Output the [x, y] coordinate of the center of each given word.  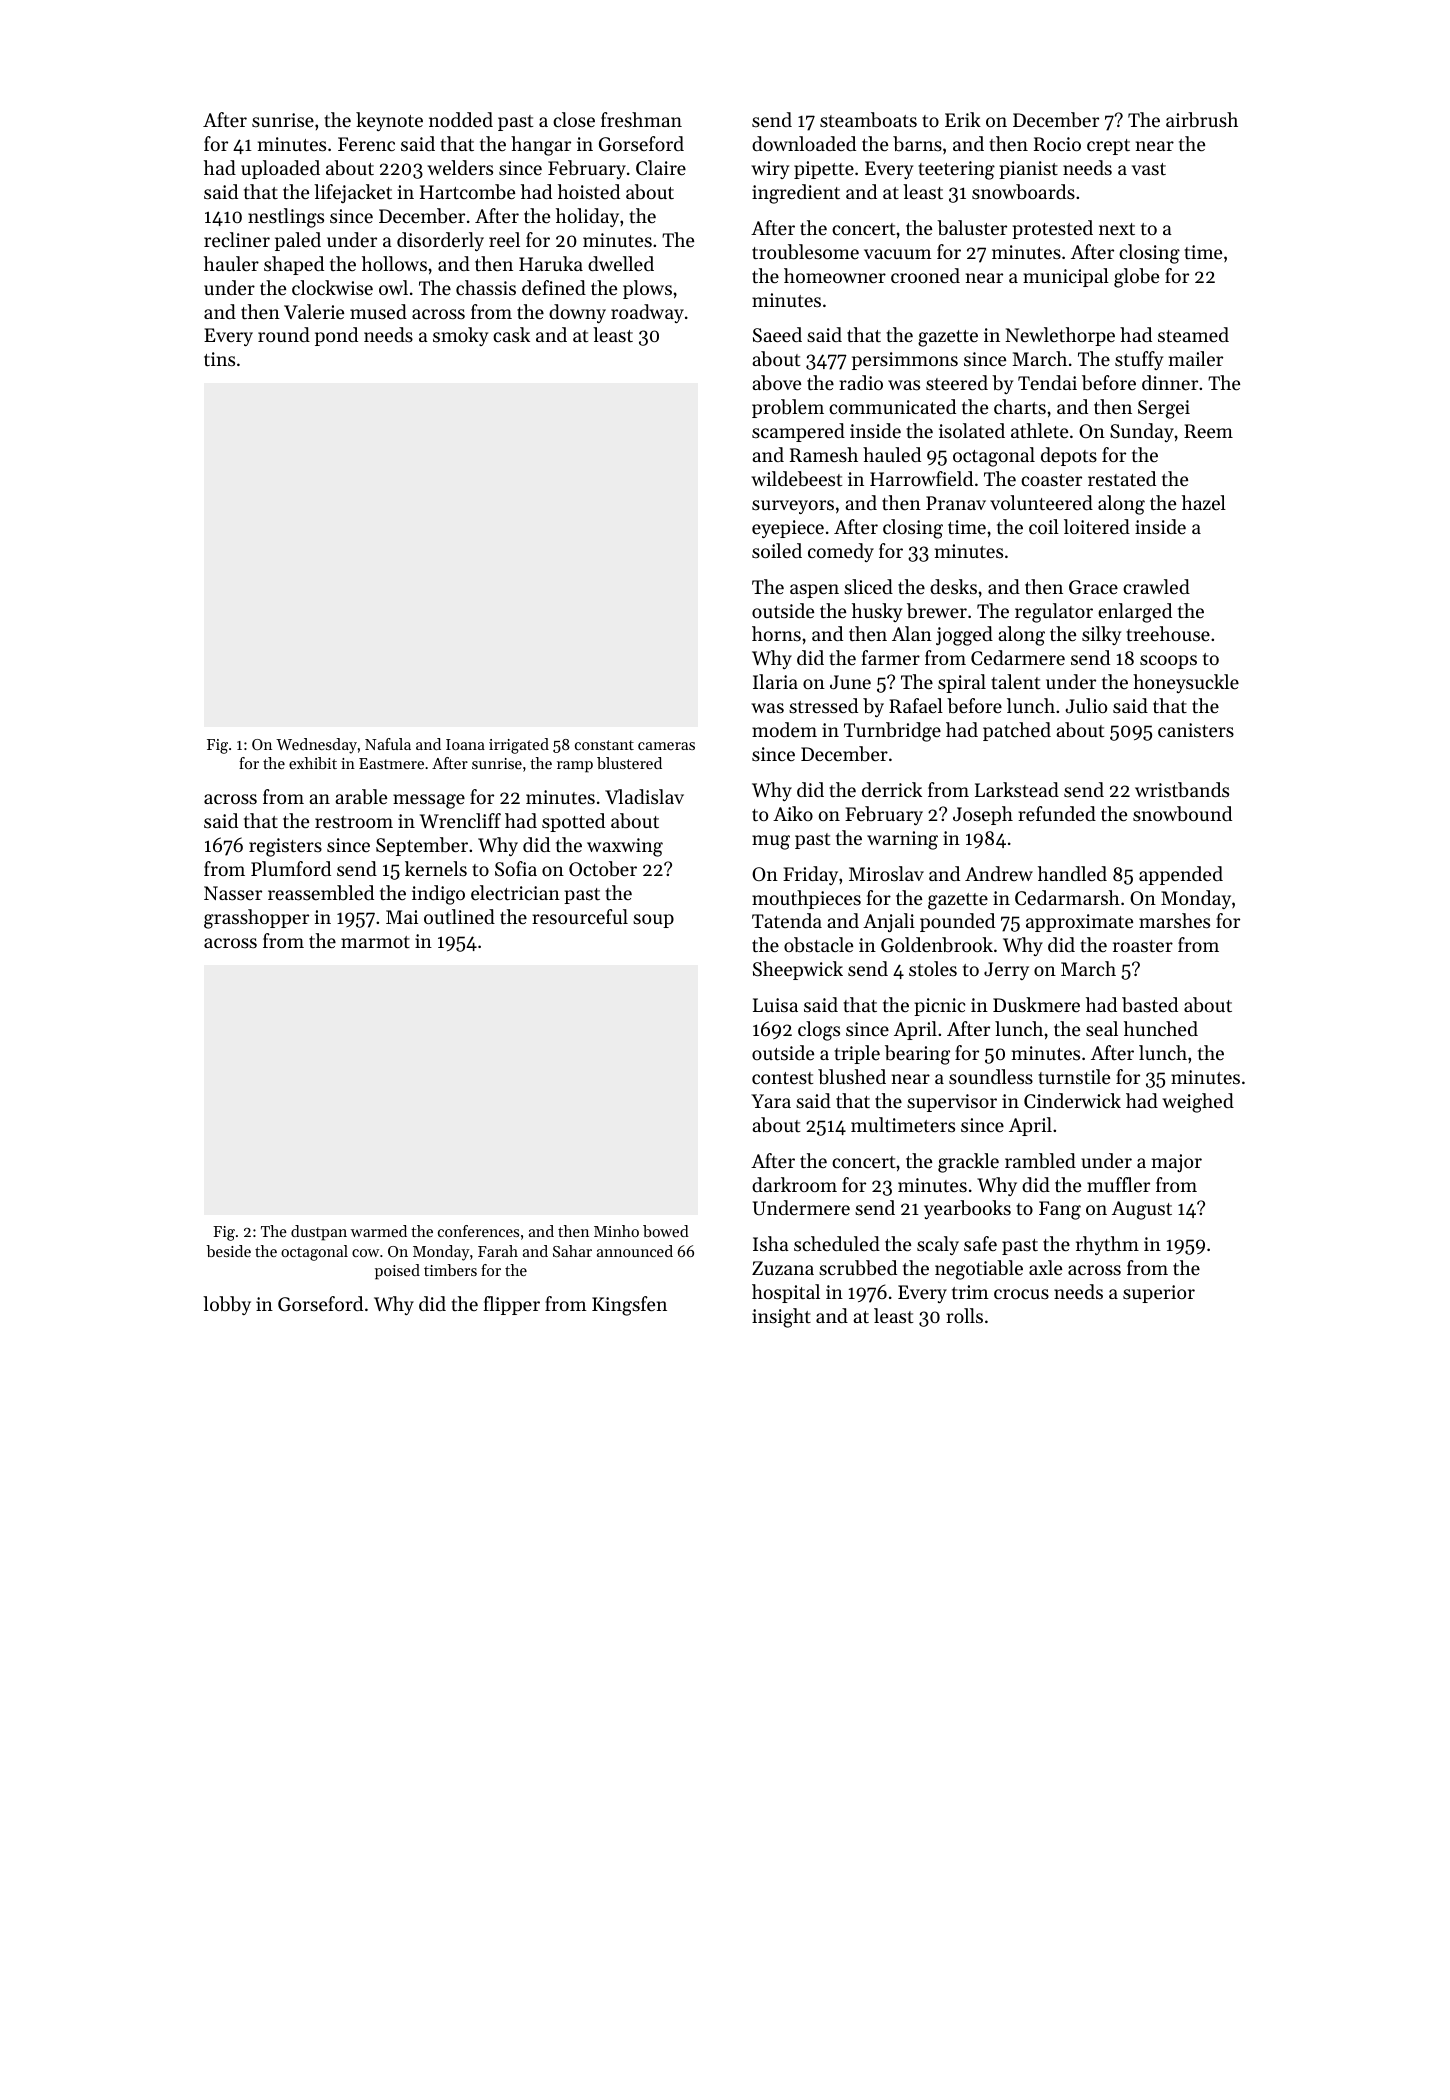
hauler [231, 263]
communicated [892, 406]
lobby [227, 1305]
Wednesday [316, 746]
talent [1016, 681]
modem [784, 729]
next [1117, 229]
